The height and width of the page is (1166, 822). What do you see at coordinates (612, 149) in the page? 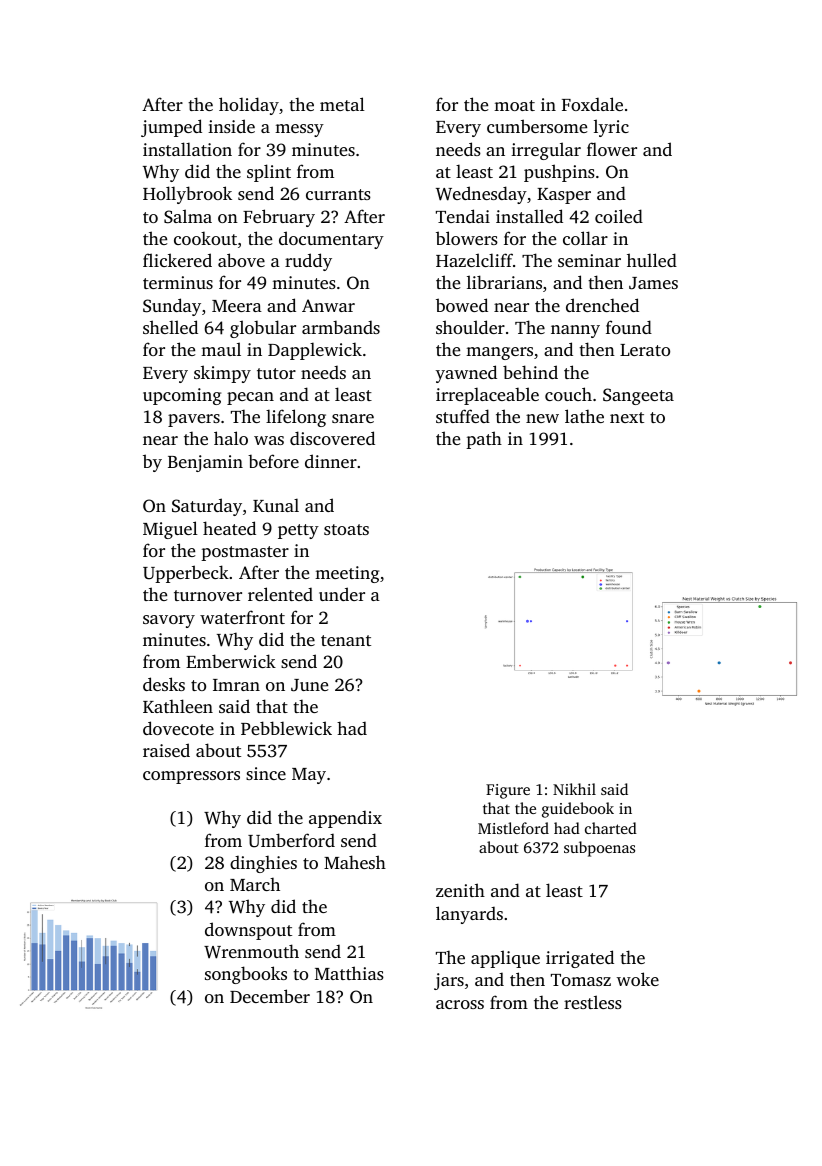
I see `flower` at bounding box center [612, 149].
